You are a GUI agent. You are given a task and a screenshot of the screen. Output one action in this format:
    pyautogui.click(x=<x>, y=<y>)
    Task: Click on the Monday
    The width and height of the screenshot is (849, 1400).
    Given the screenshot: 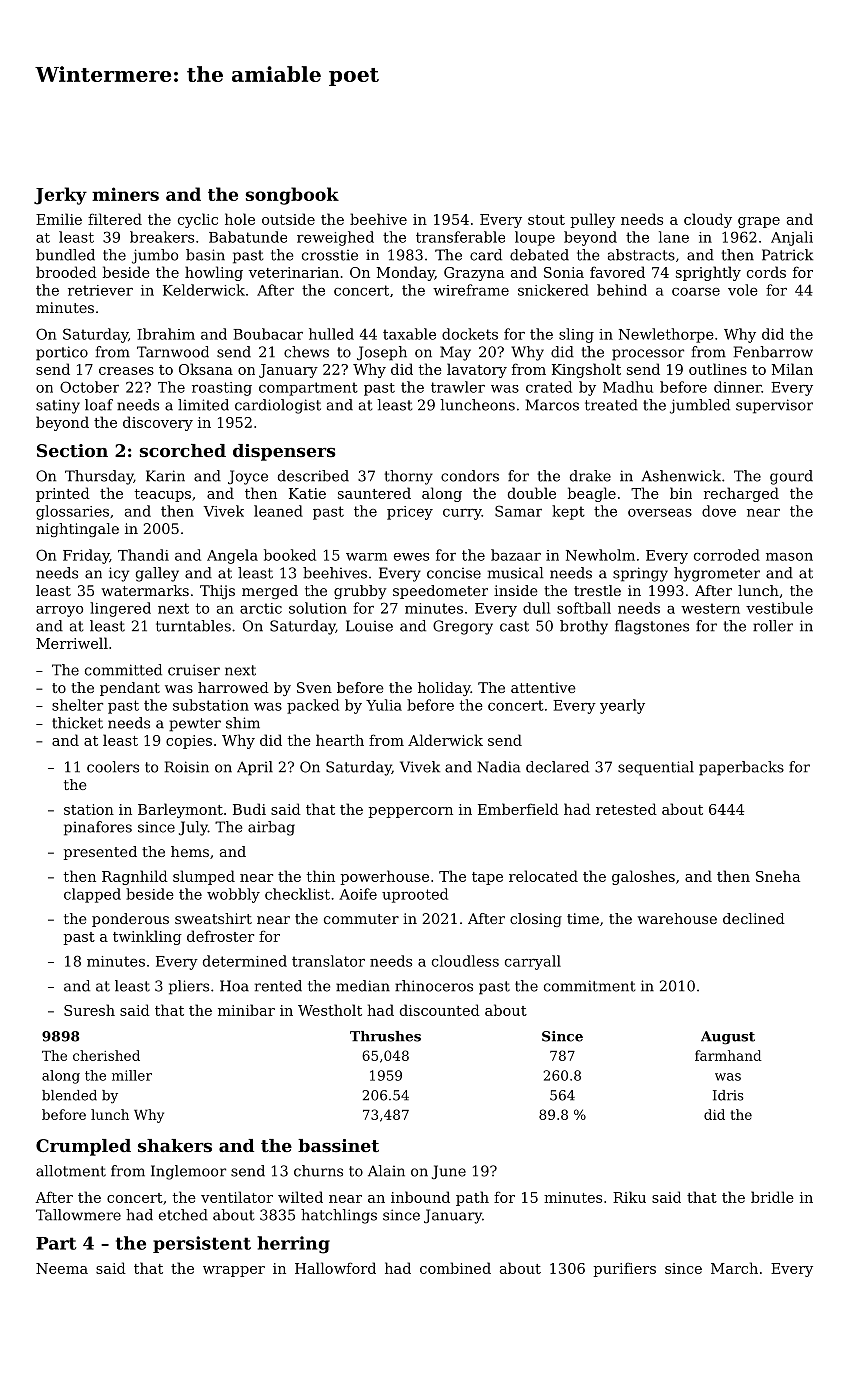 What is the action you would take?
    pyautogui.click(x=406, y=273)
